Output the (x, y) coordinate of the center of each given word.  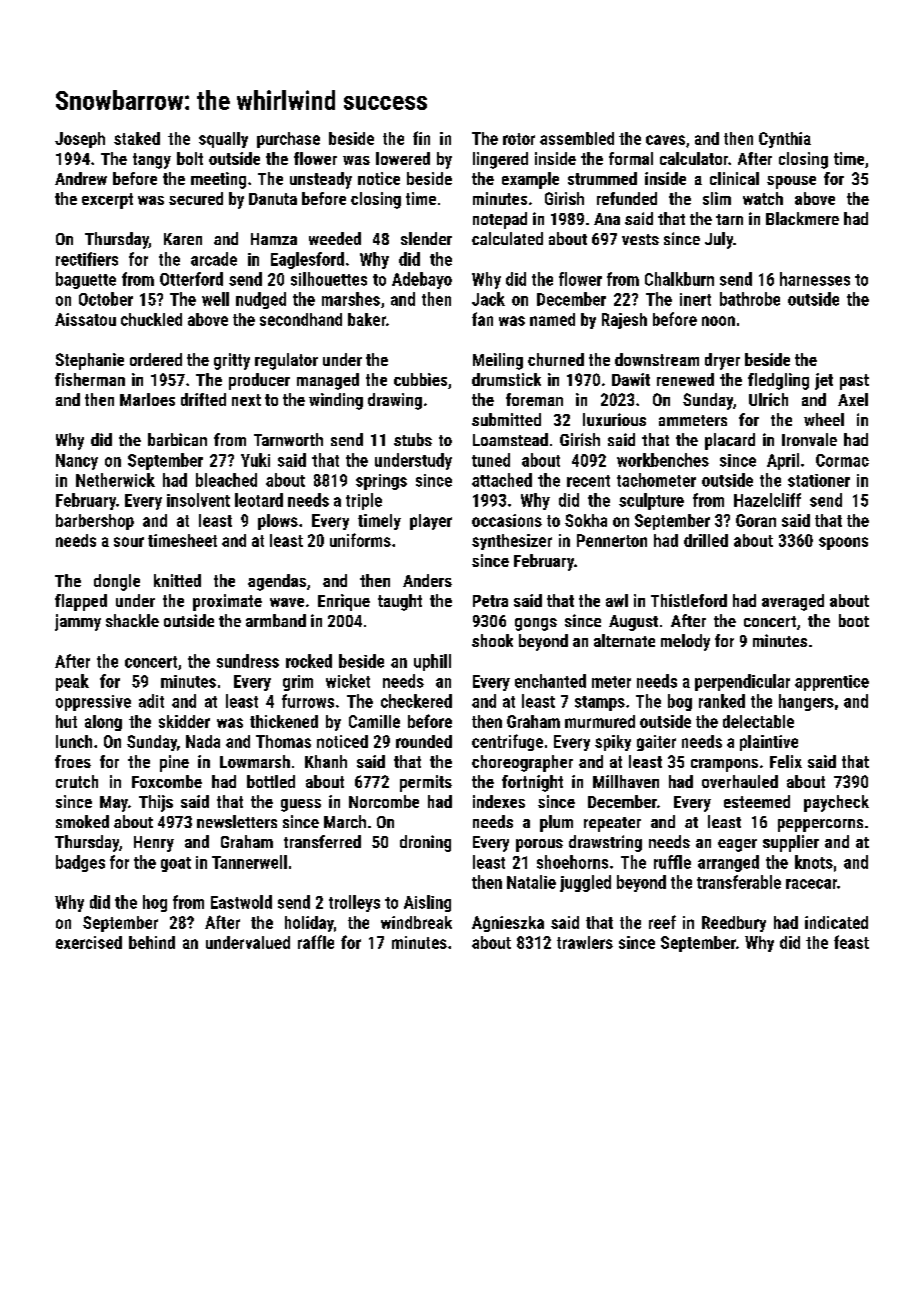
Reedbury (734, 924)
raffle (316, 942)
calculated (507, 238)
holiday (309, 924)
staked (137, 138)
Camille (374, 721)
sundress (248, 661)
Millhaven (626, 781)
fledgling (778, 381)
